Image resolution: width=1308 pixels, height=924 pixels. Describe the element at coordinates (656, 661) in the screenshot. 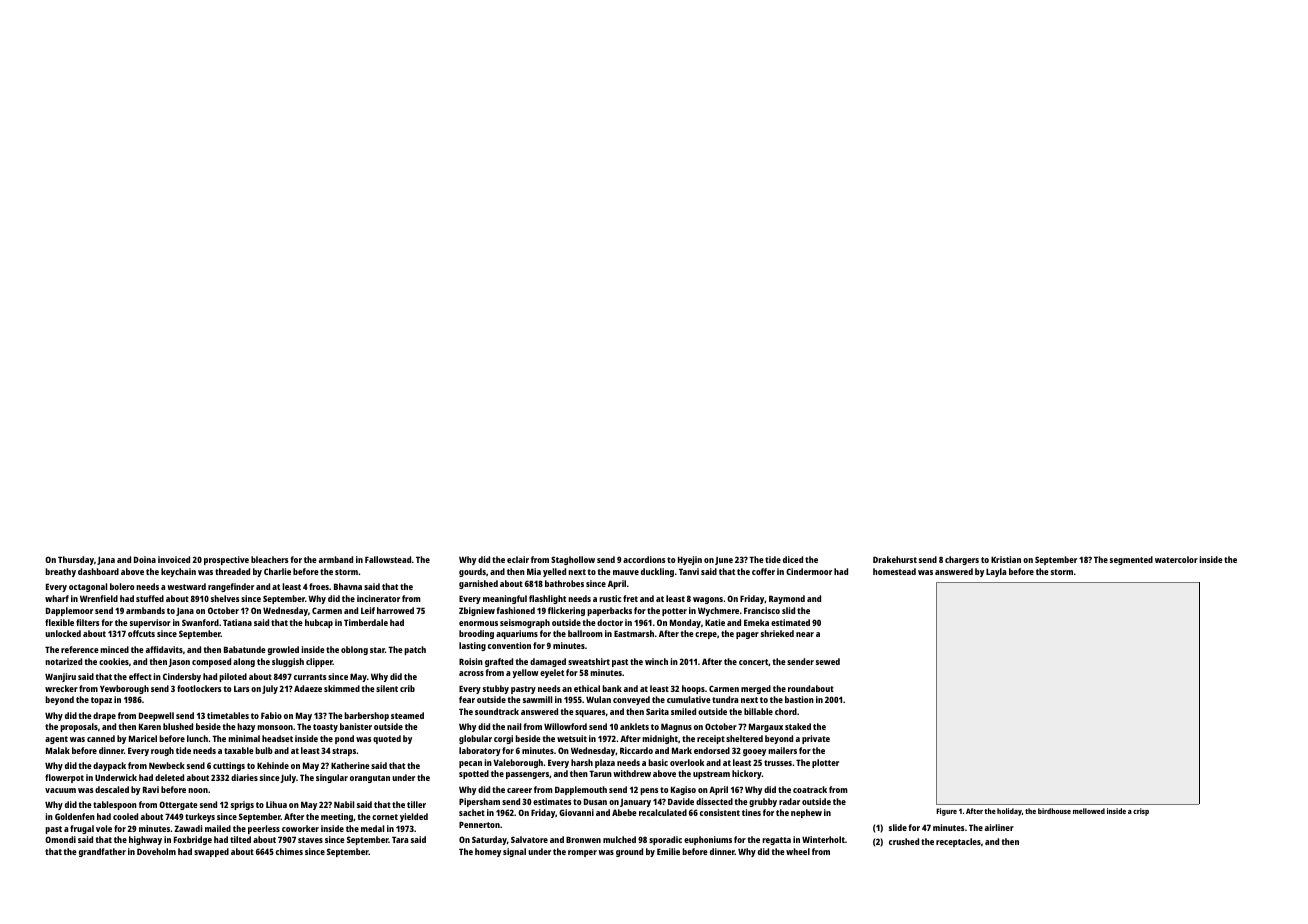

I see `winch` at that location.
